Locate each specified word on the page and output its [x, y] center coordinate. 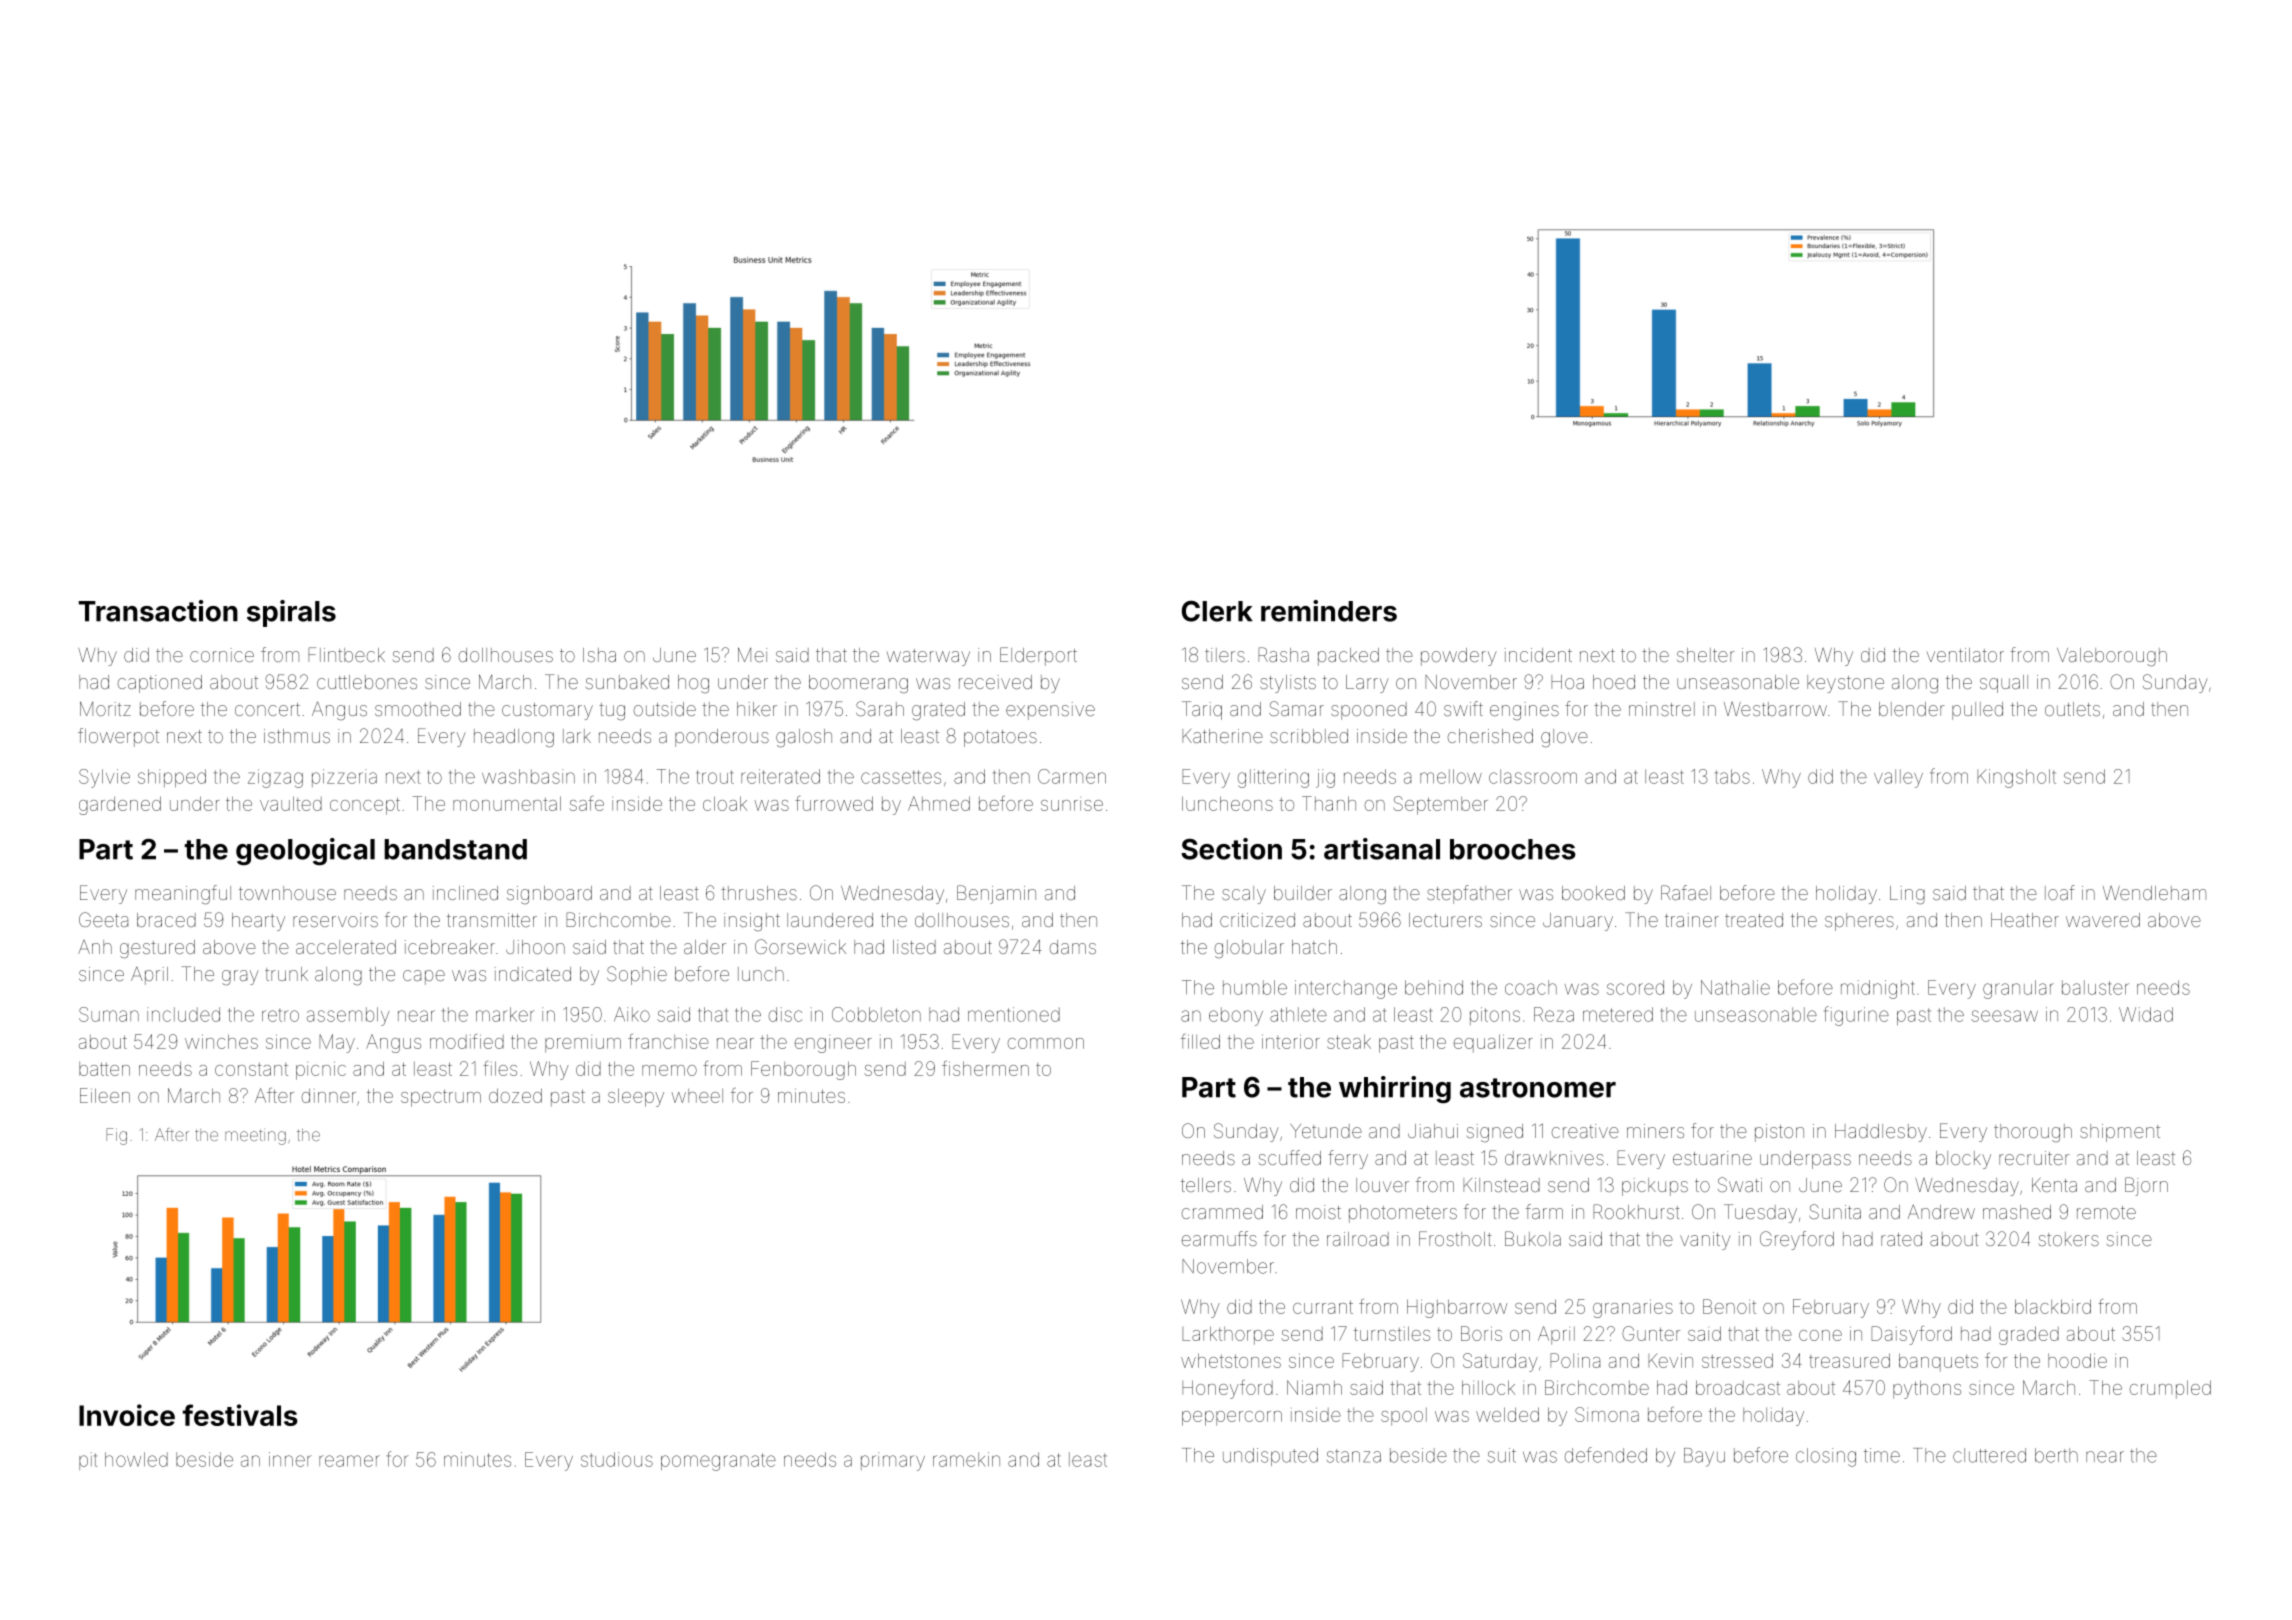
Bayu [1704, 1457]
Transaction [158, 611]
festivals [240, 1415]
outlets [2072, 709]
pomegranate [718, 1462]
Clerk [1217, 611]
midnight [1878, 989]
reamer [349, 1461]
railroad [1358, 1239]
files [500, 1068]
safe [586, 803]
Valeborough [2112, 657]
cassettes [901, 777]
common [1046, 1043]
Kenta [2054, 1185]
